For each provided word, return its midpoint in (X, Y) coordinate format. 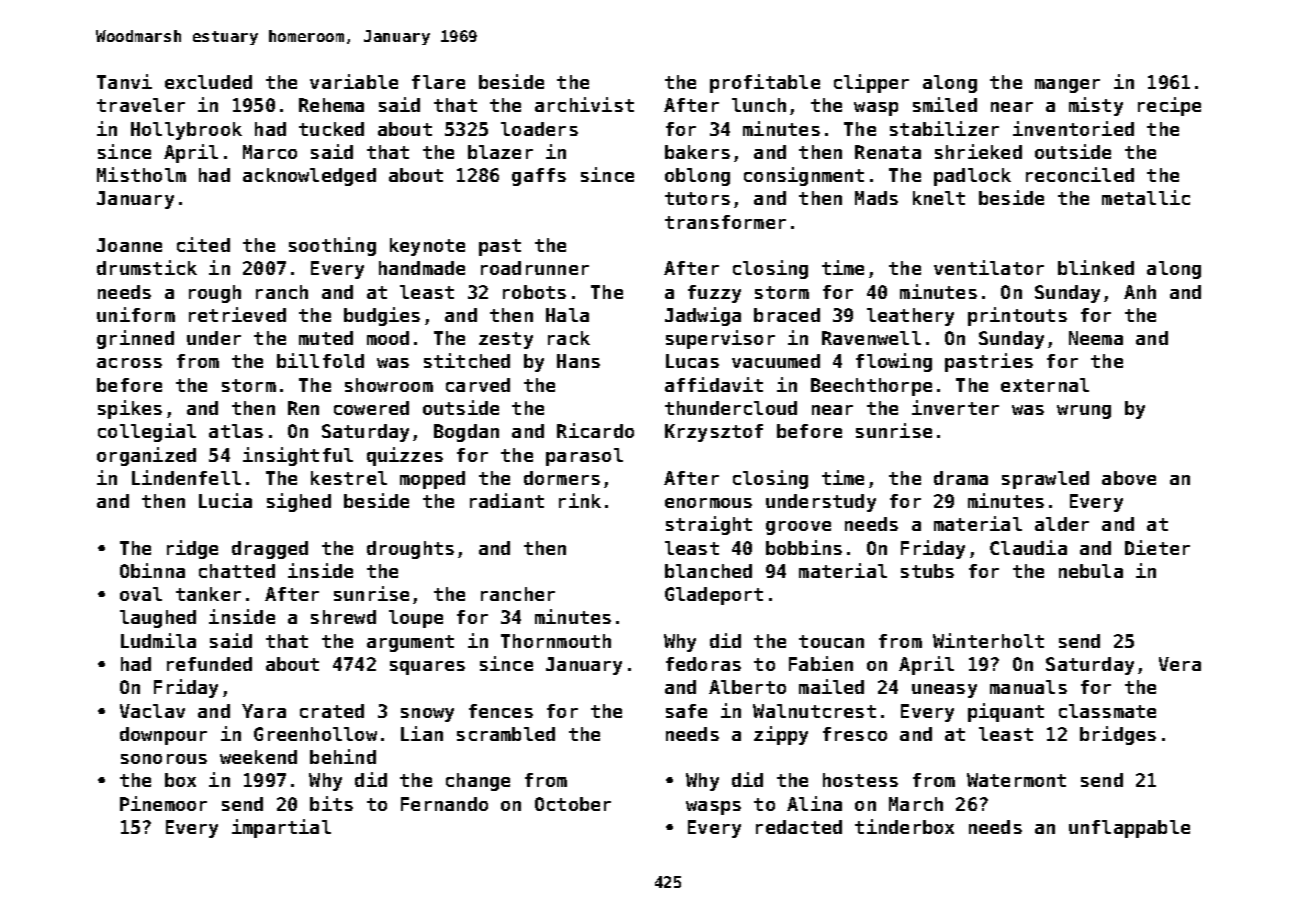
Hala (567, 315)
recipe (1169, 106)
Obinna (152, 570)
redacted (799, 827)
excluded (208, 82)
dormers (562, 478)
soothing (332, 246)
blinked (1096, 267)
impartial (281, 828)
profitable (765, 83)
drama (961, 478)
